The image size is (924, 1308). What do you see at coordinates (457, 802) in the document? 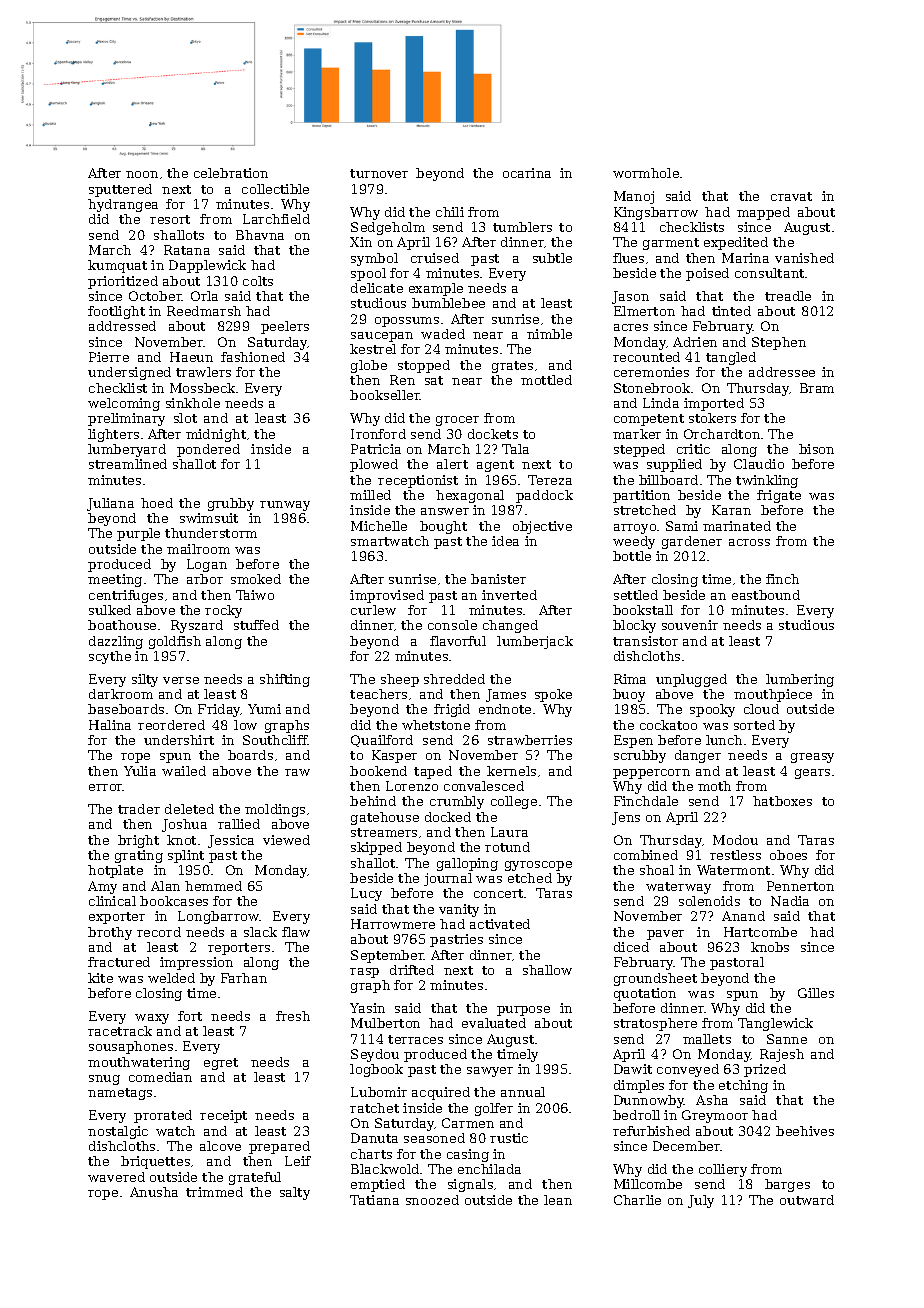
I see `crumbly` at bounding box center [457, 802].
